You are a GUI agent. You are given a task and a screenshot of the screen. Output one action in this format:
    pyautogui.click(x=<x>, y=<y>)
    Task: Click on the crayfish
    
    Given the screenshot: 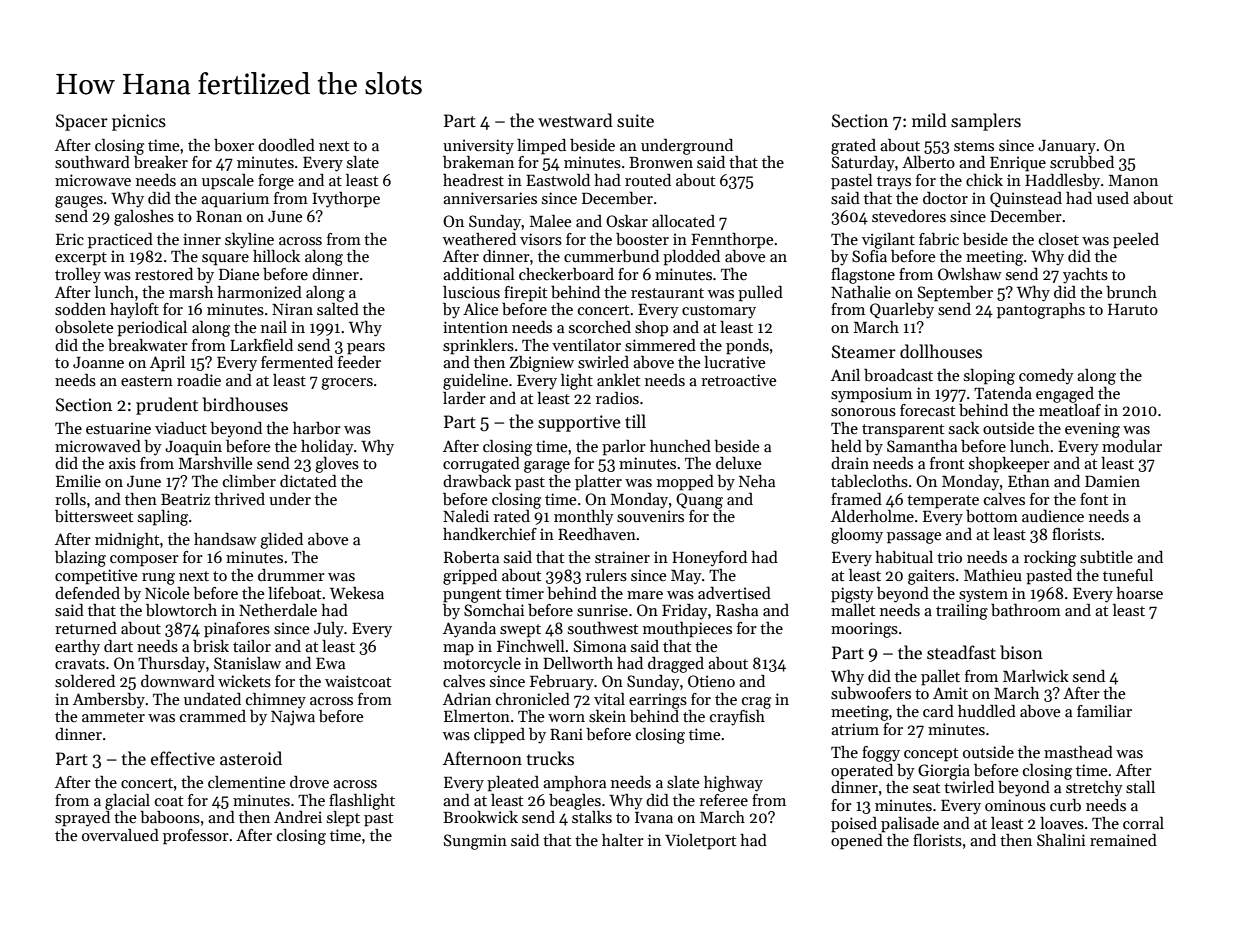 What is the action you would take?
    pyautogui.click(x=737, y=718)
